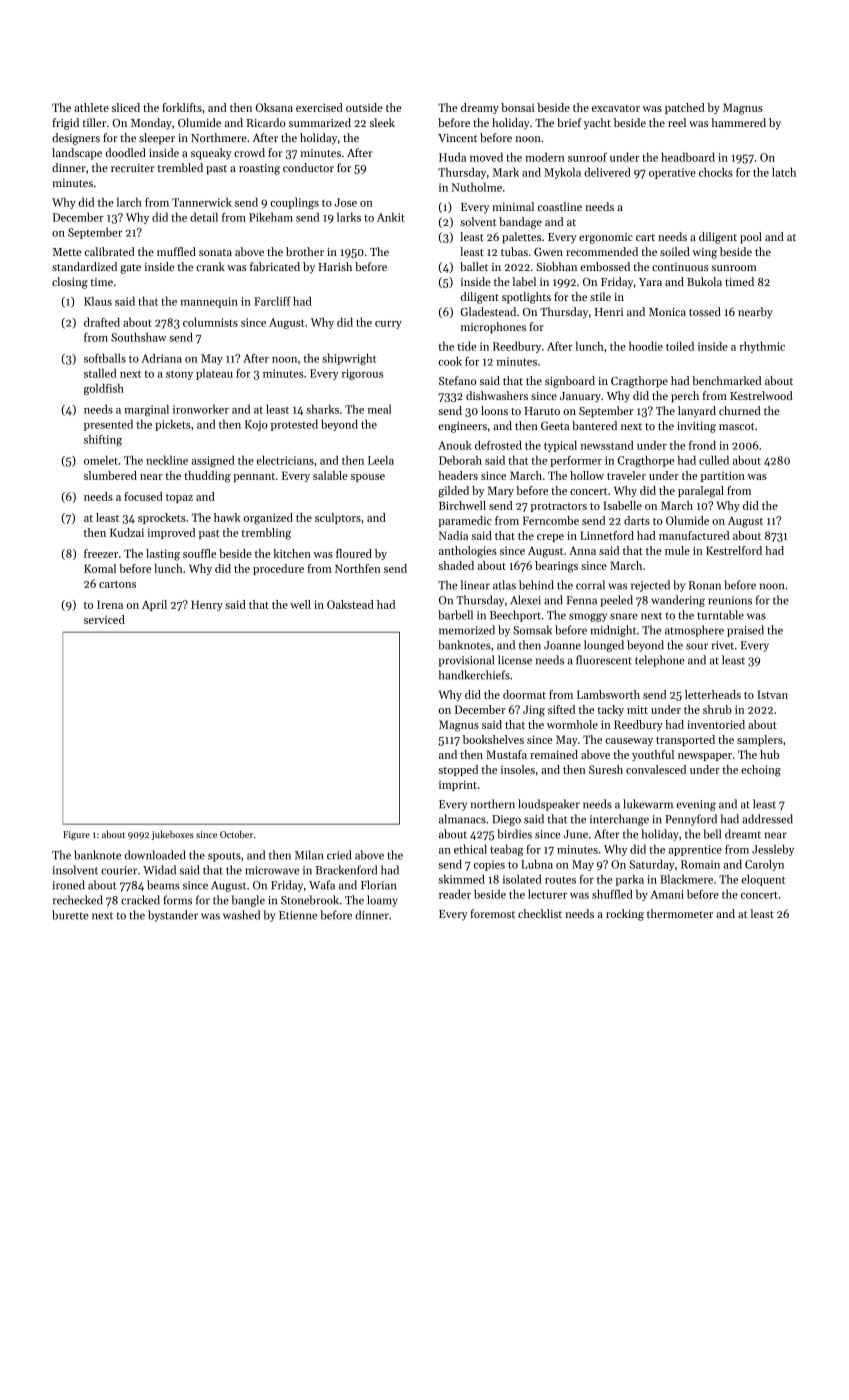  I want to click on Henry, so click(207, 605).
